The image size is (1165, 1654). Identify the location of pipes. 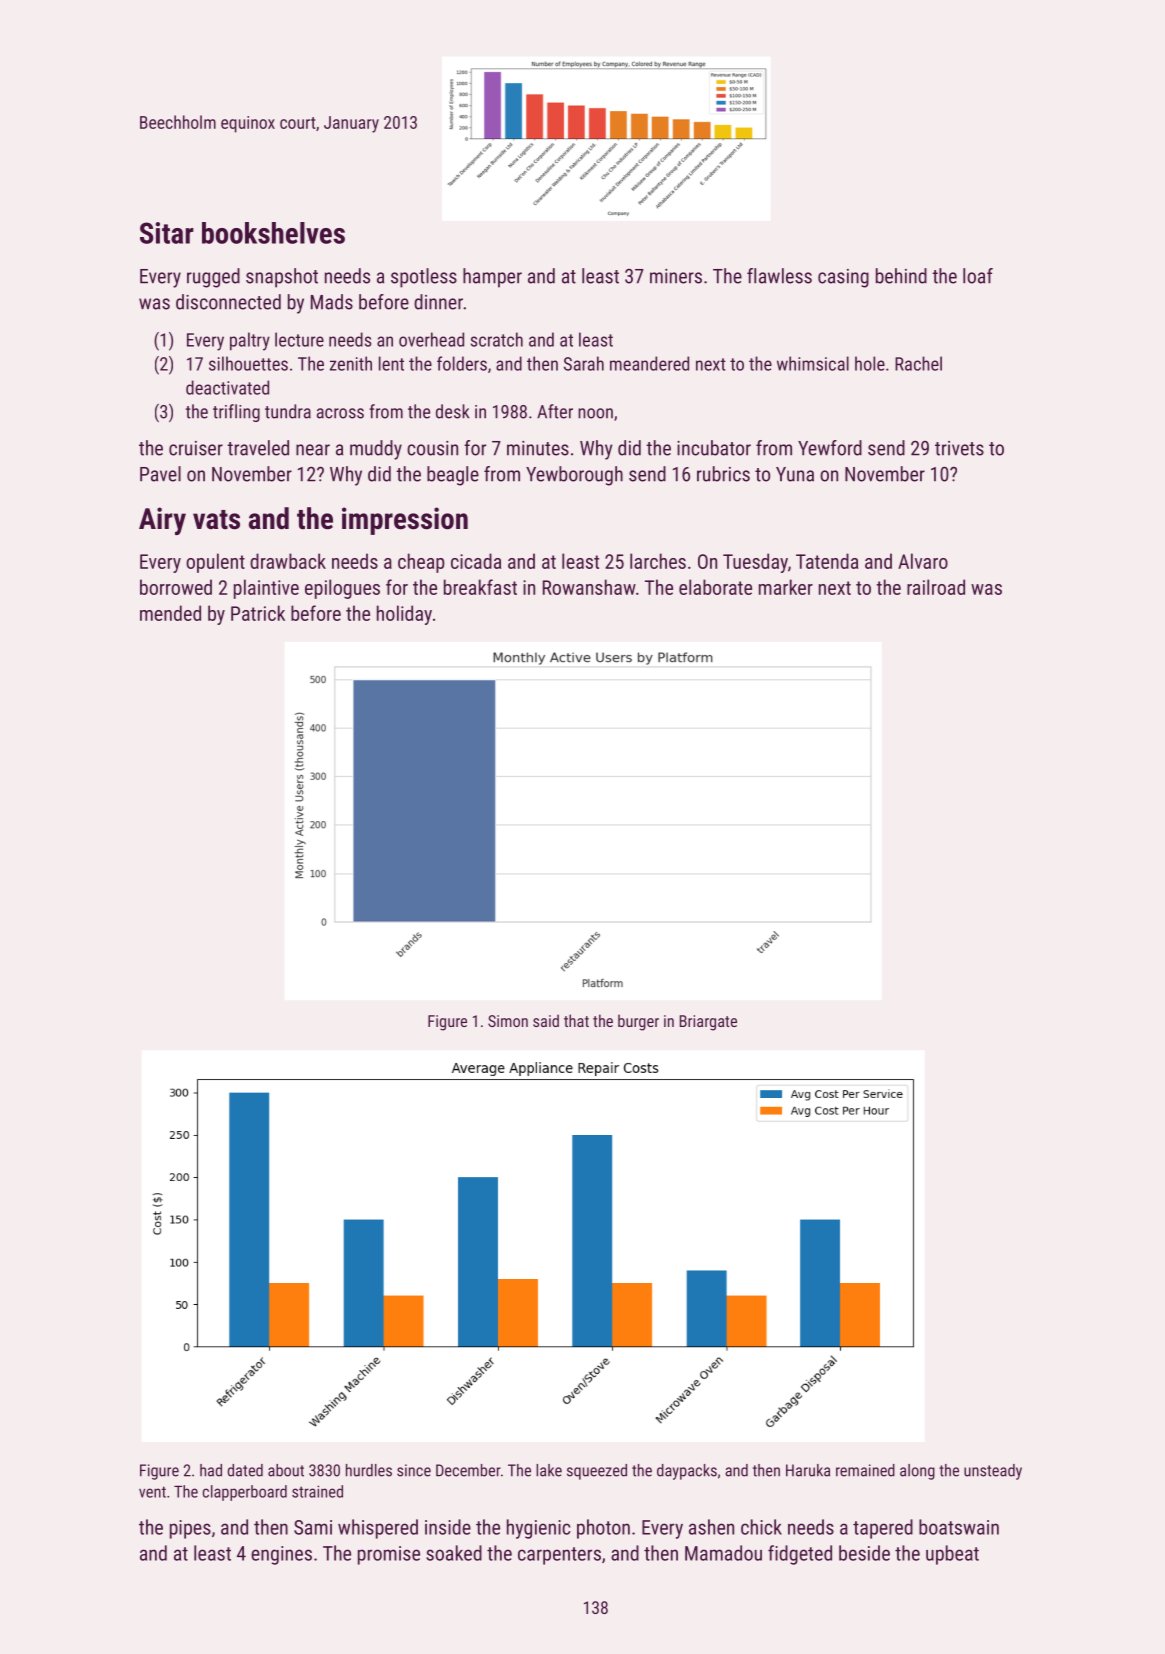
(190, 1529).
